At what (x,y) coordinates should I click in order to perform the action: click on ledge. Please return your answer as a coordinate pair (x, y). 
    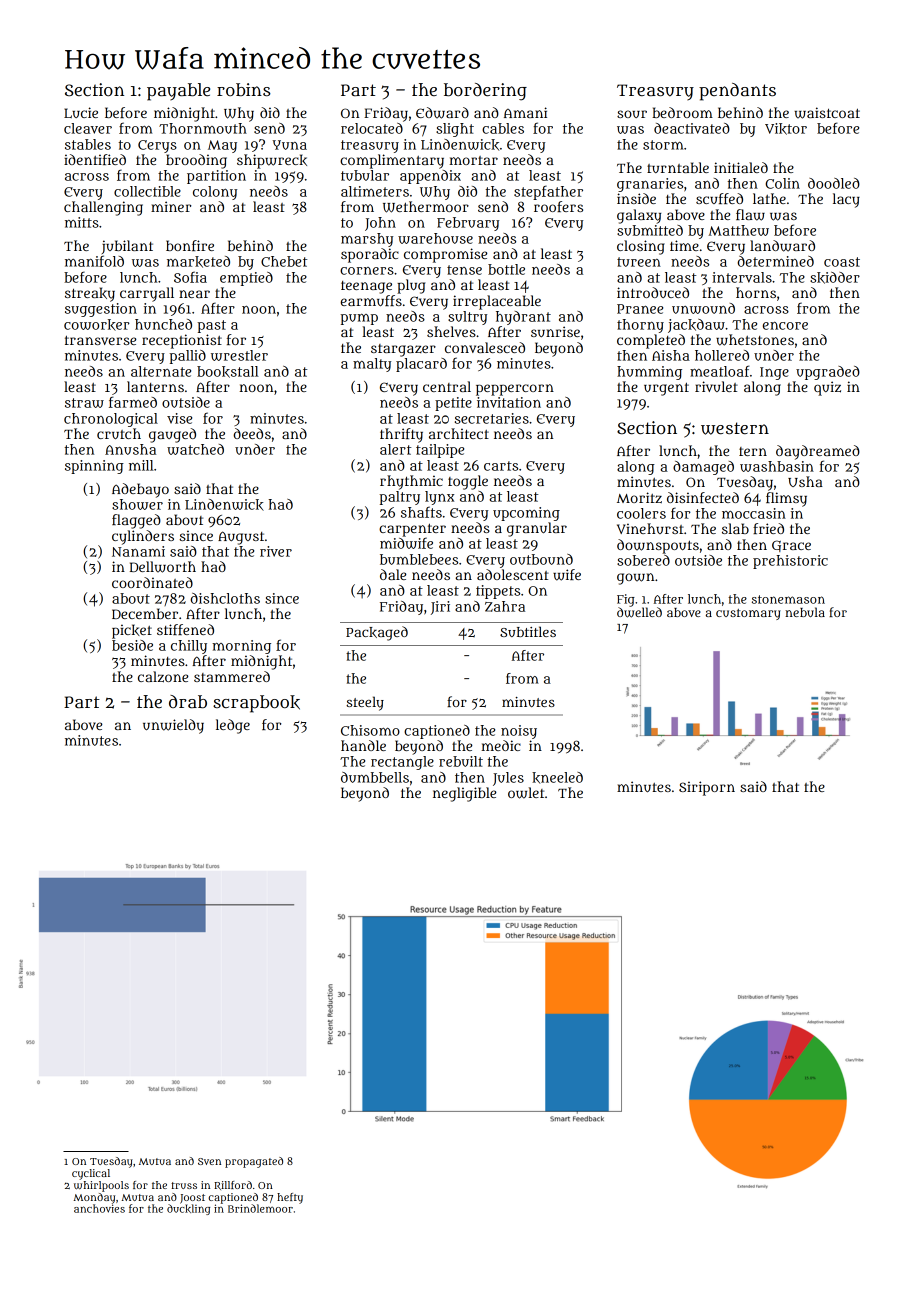
    Looking at the image, I should click on (233, 726).
